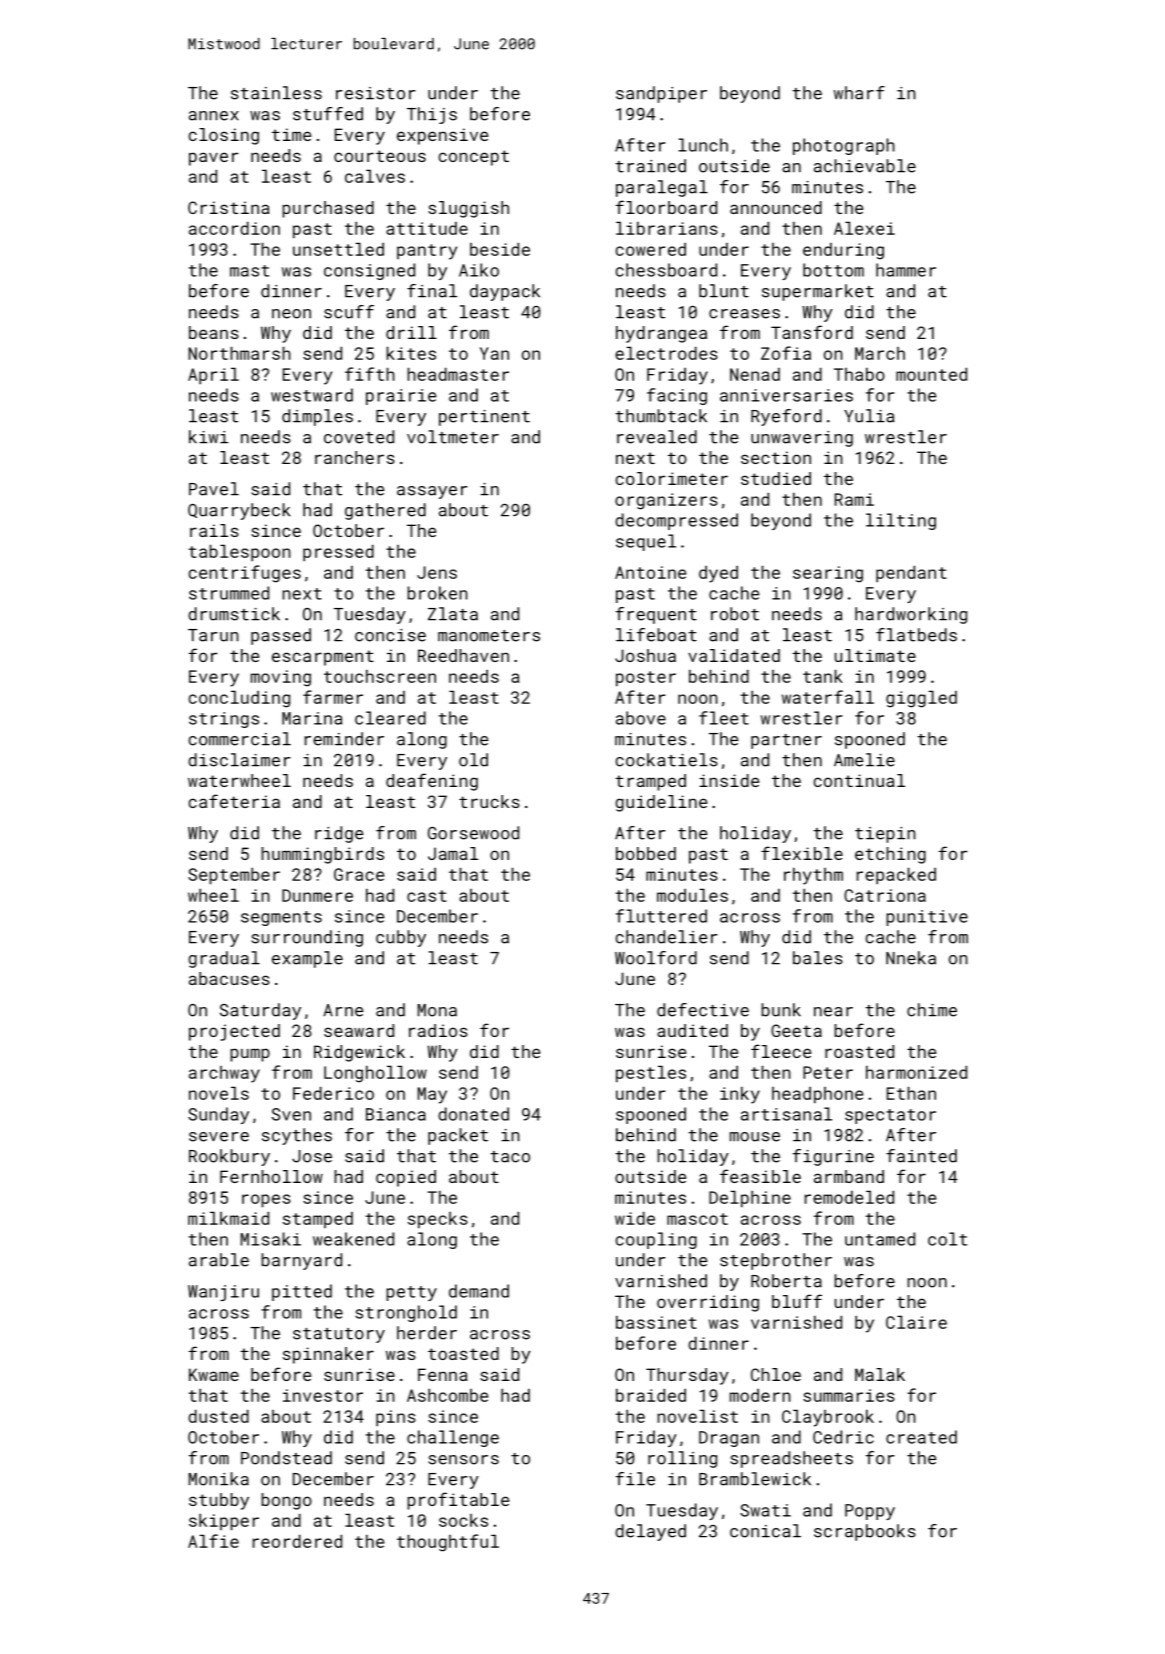 The width and height of the image is (1165, 1654). What do you see at coordinates (214, 116) in the image?
I see `annex` at bounding box center [214, 116].
